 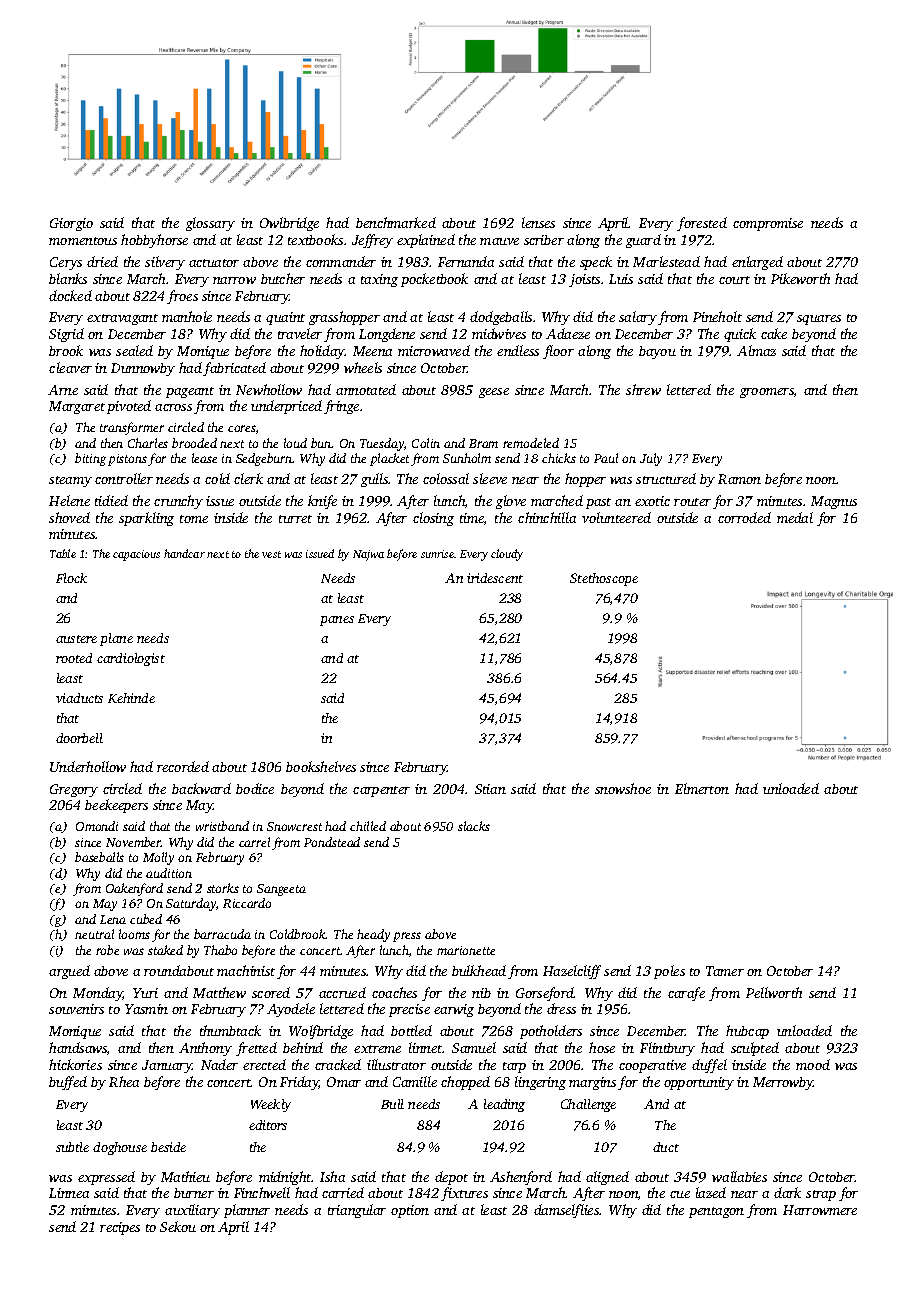 I want to click on Stethoscope, so click(x=604, y=579).
